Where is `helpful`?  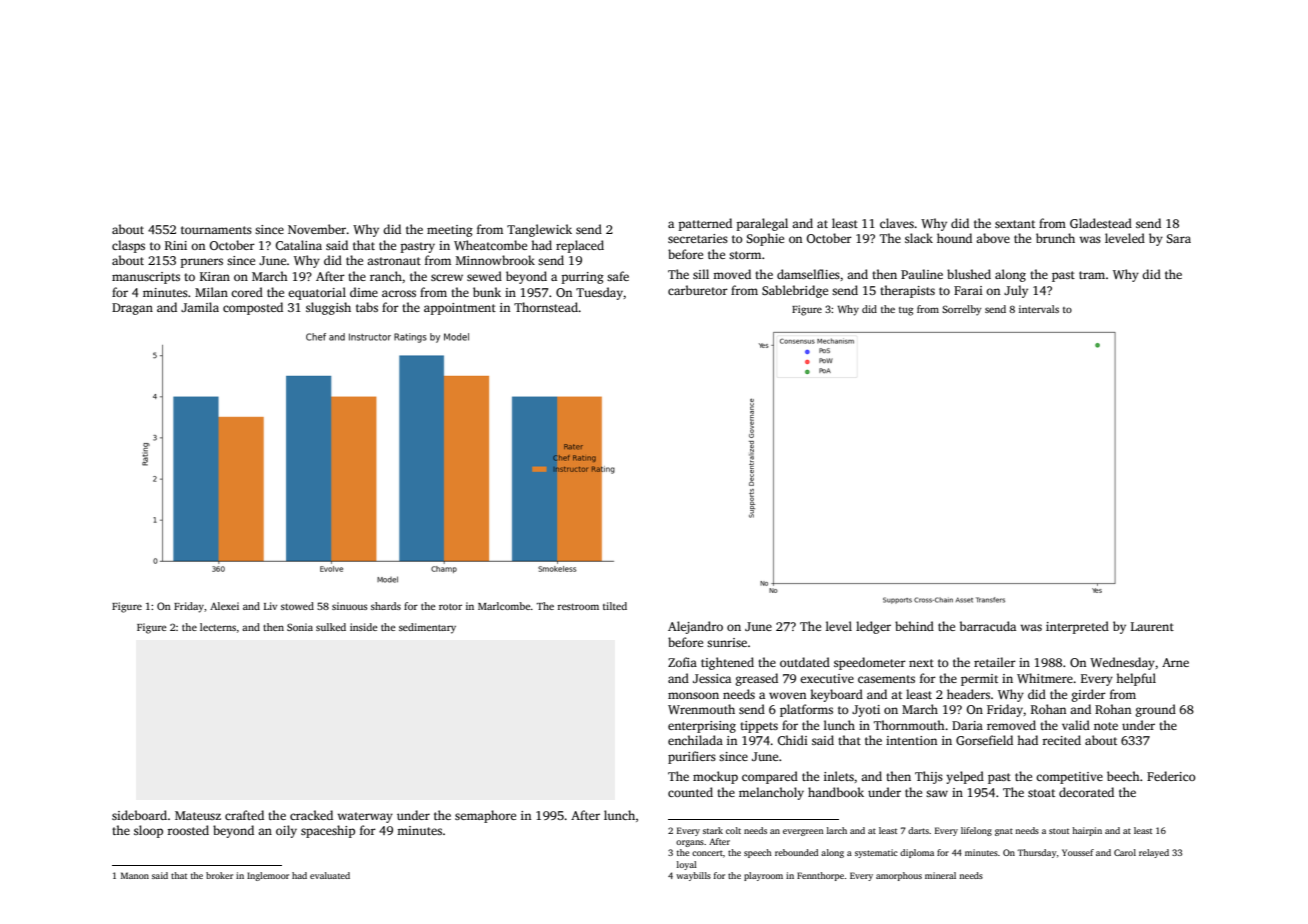 helpful is located at coordinates (1136, 679).
